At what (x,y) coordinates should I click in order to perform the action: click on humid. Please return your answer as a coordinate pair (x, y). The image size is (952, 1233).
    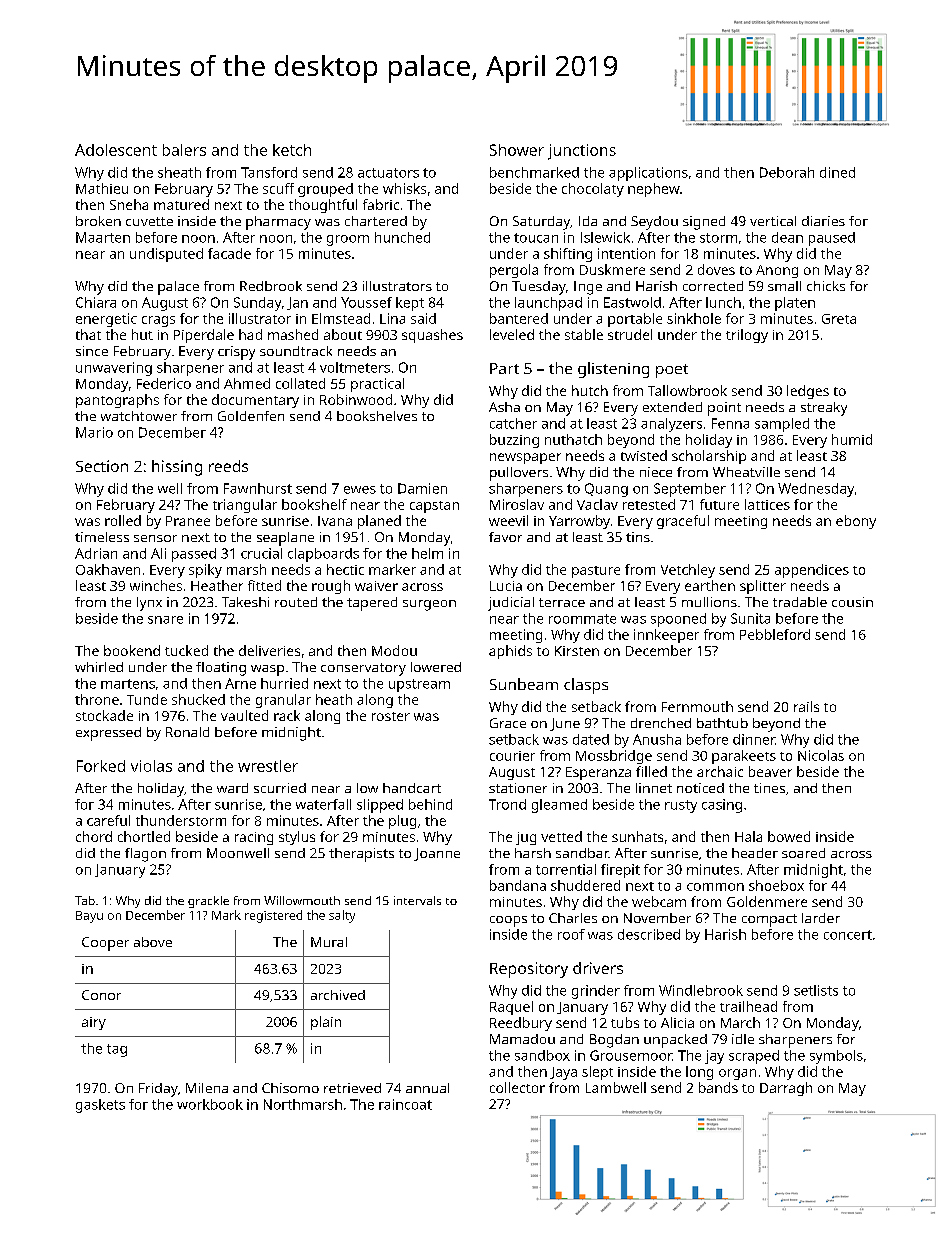
    Looking at the image, I should click on (852, 439).
